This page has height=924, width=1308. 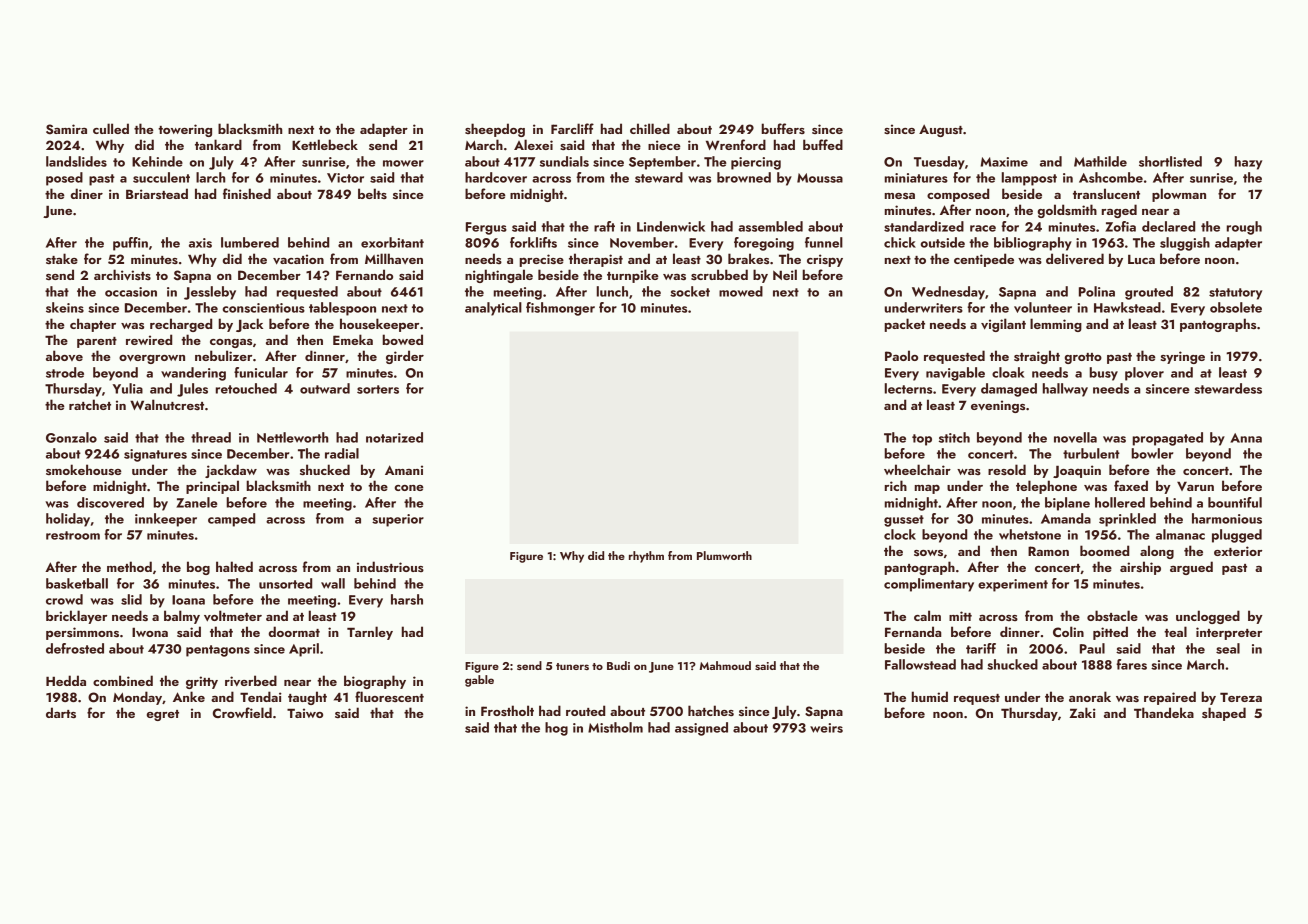 What do you see at coordinates (73, 535) in the page?
I see `restroom` at bounding box center [73, 535].
